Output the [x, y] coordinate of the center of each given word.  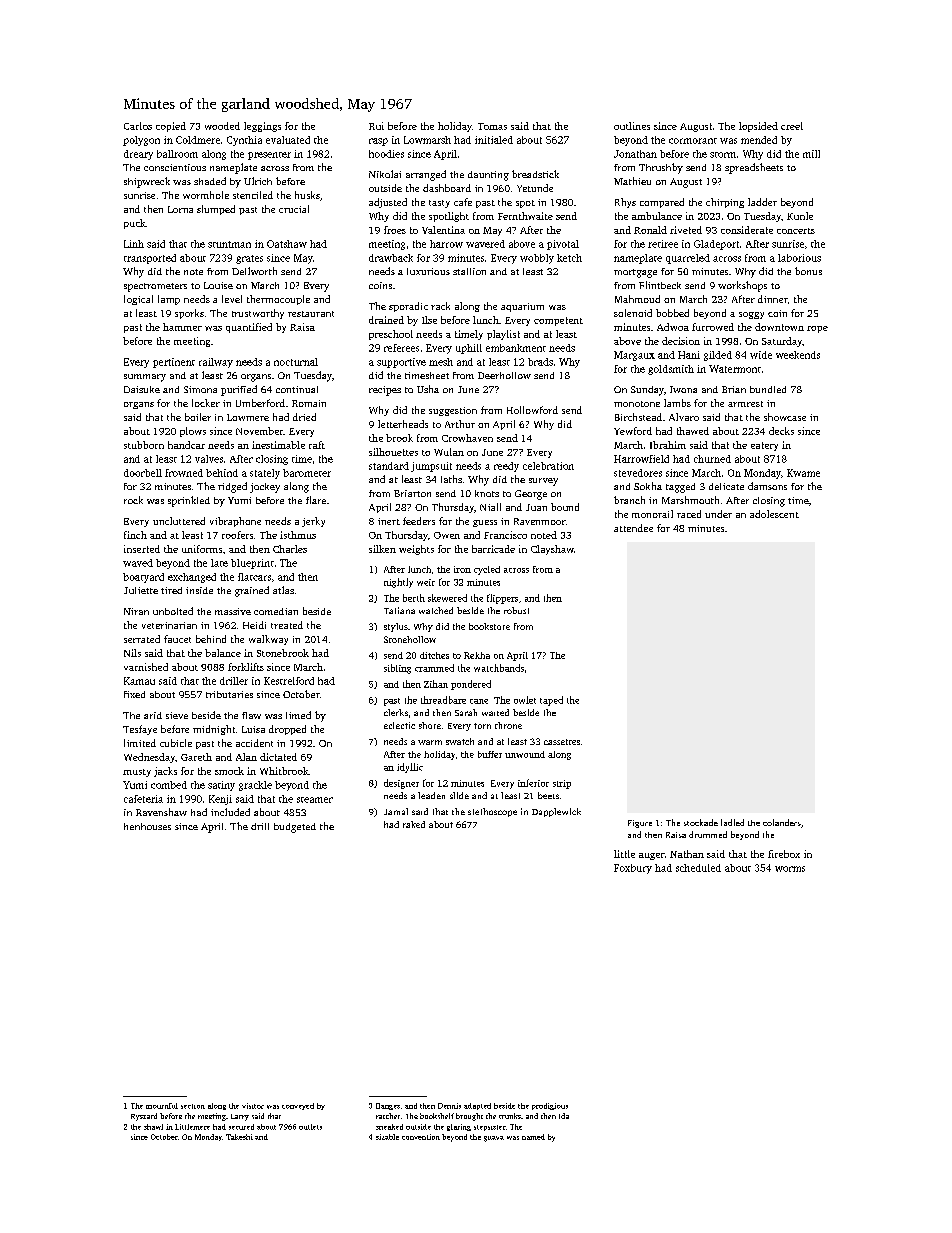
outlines [632, 126]
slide [459, 795]
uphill [469, 349]
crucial [294, 209]
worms [790, 869]
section [193, 1106]
